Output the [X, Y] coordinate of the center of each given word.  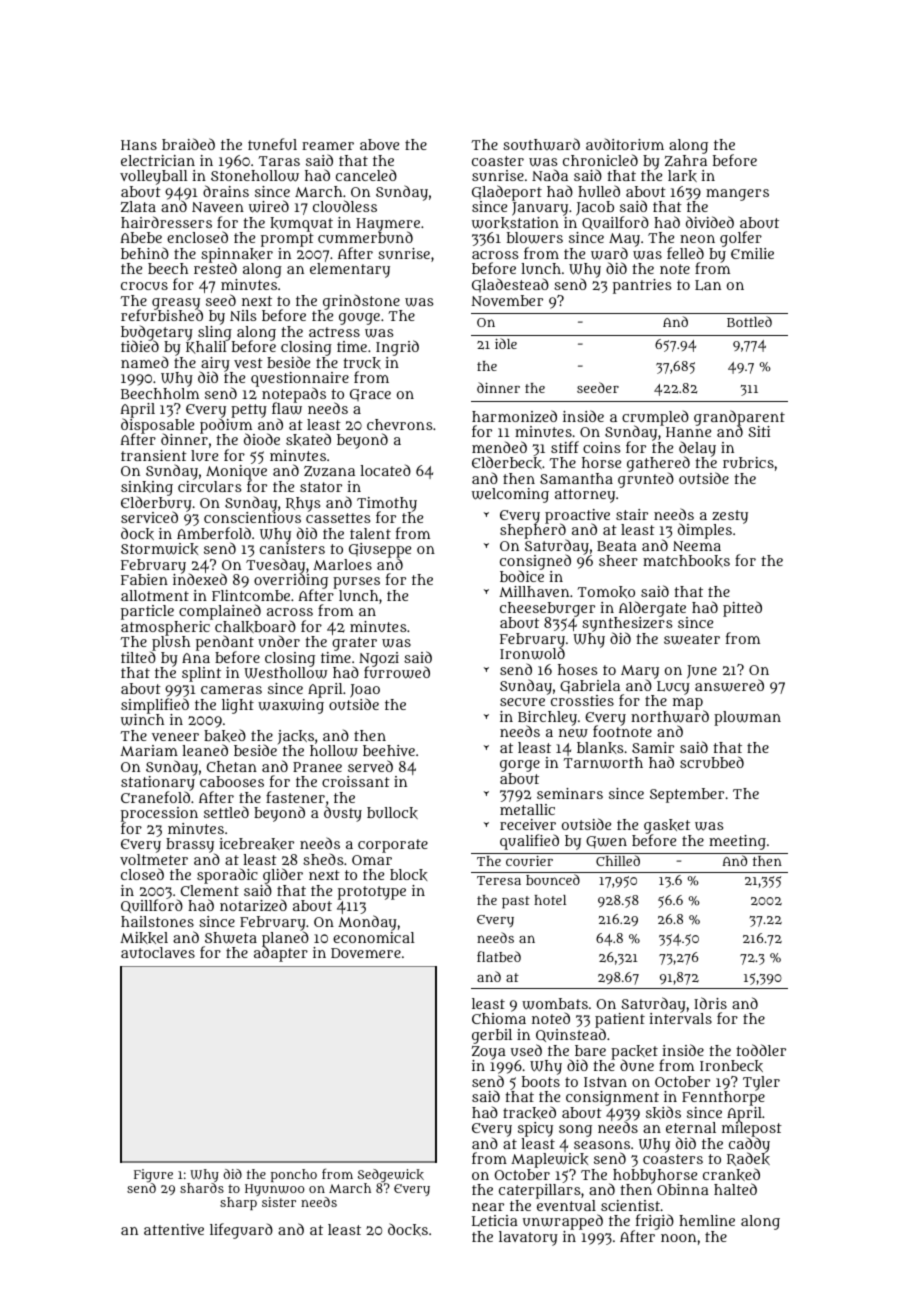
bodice [522, 576]
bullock [392, 813]
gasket [667, 827]
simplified [155, 706]
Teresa [499, 880]
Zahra [686, 160]
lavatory [528, 1238]
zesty [730, 517]
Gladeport [507, 193]
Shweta [231, 938]
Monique [236, 473]
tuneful [272, 144]
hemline [707, 1220]
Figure [153, 1176]
